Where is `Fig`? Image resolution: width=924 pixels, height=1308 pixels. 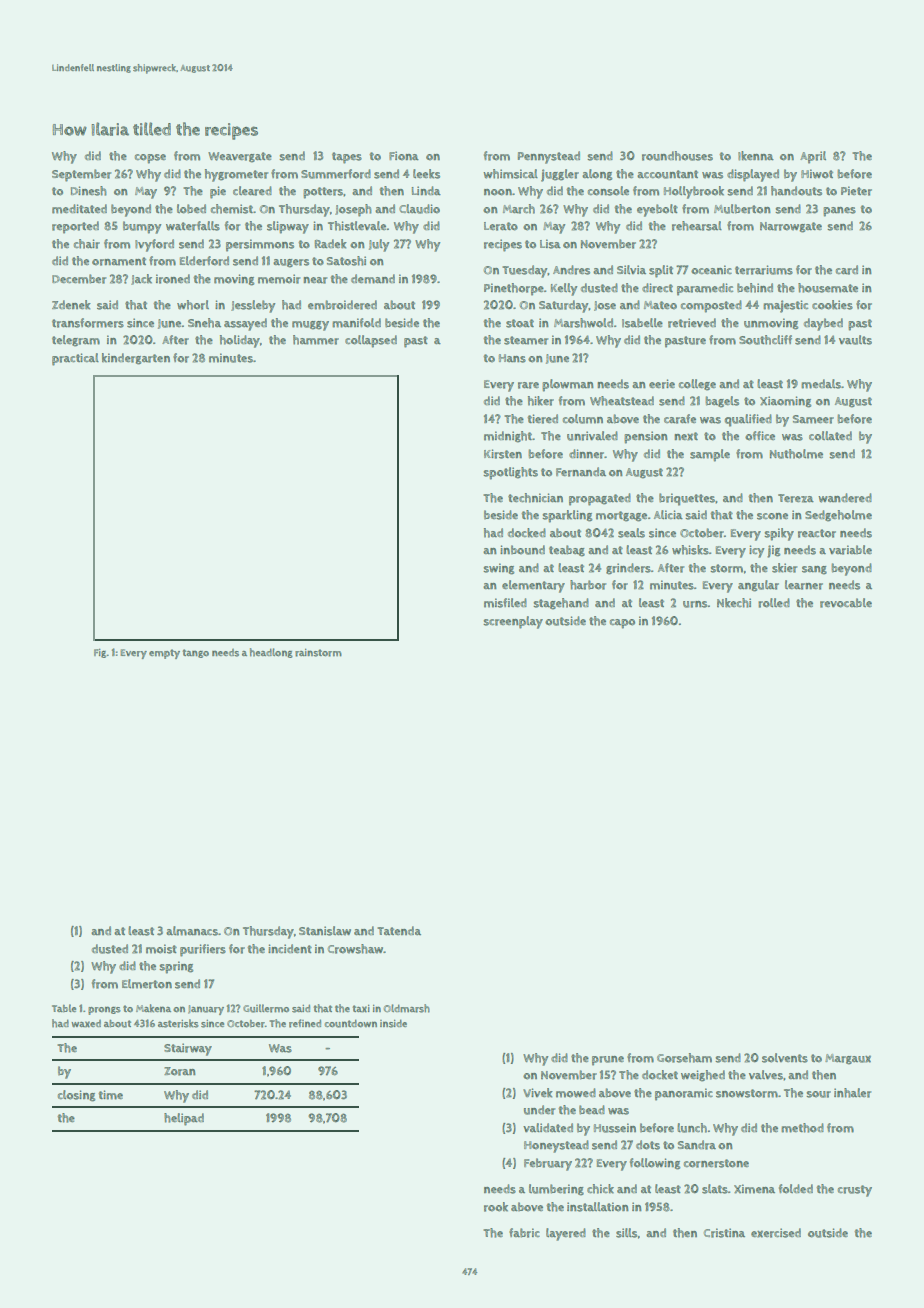 Fig is located at coordinates (100, 653).
